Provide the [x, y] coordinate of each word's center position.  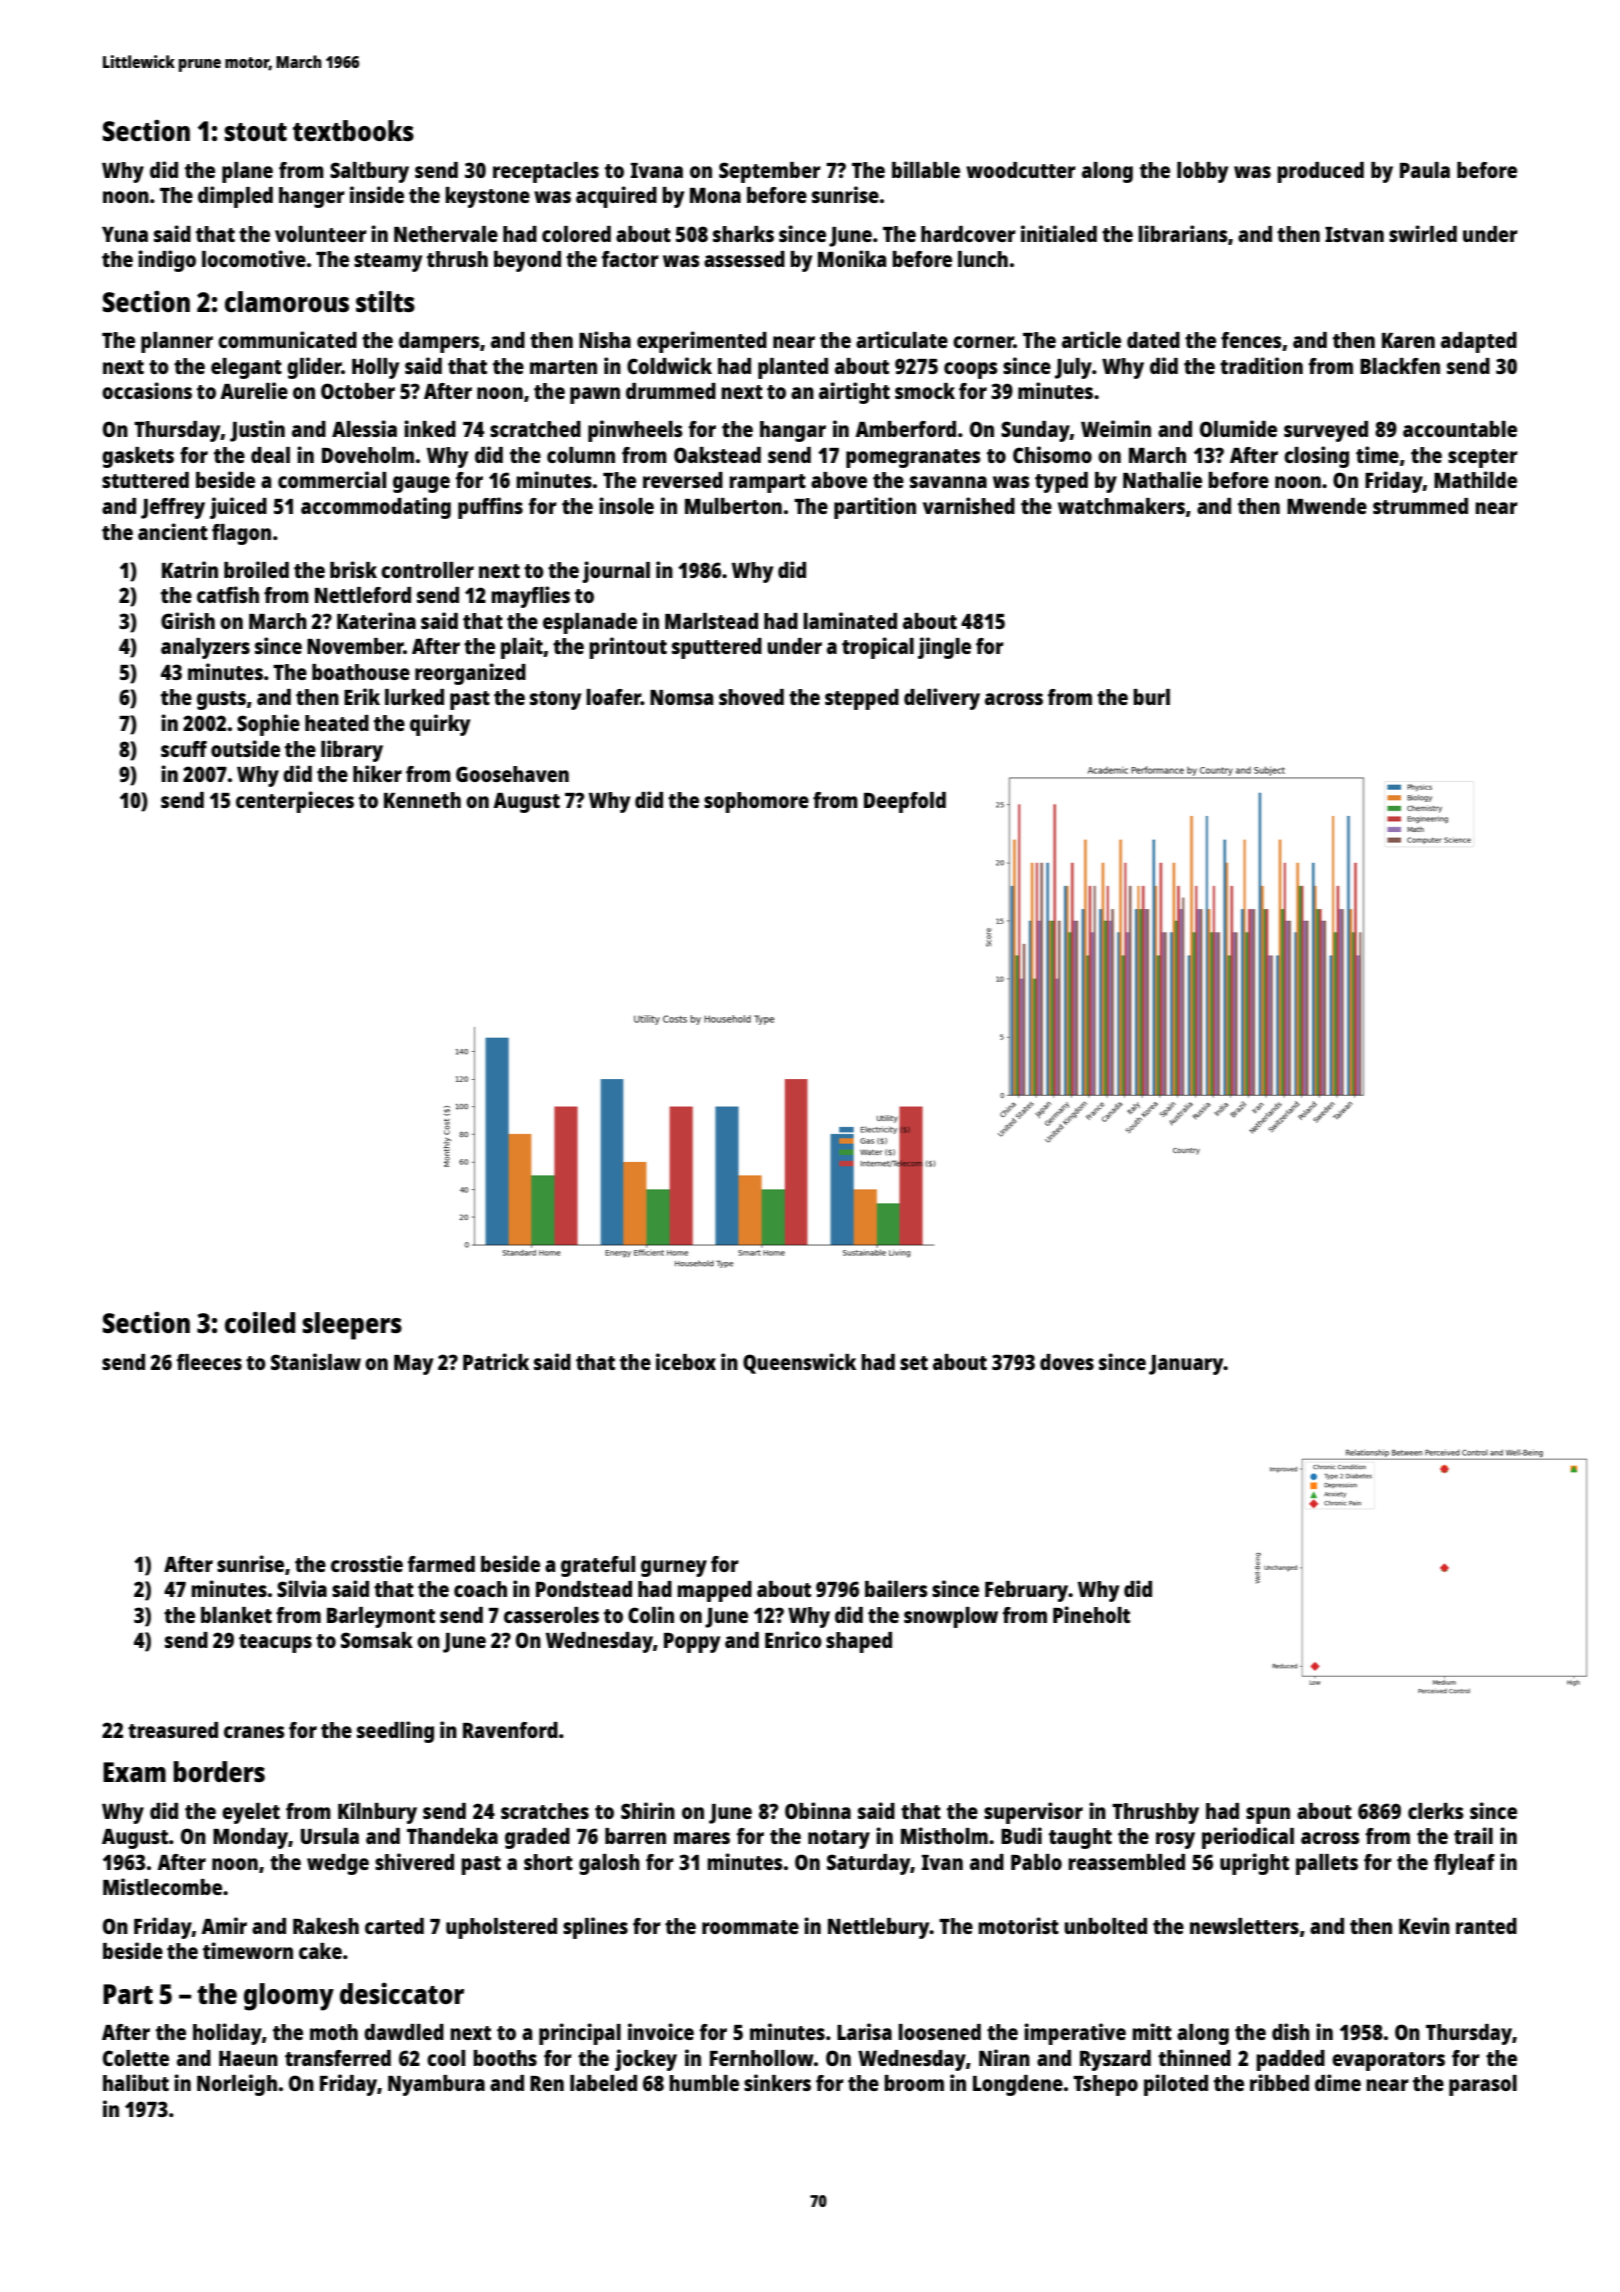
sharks [743, 234]
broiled [256, 569]
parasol [1483, 2085]
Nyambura [436, 2085]
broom [914, 2083]
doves [1067, 1362]
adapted [1479, 342]
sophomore [756, 802]
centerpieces [295, 802]
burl [1151, 697]
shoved [751, 697]
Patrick [496, 1361]
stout [255, 132]
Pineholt [1091, 1614]
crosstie [367, 1563]
